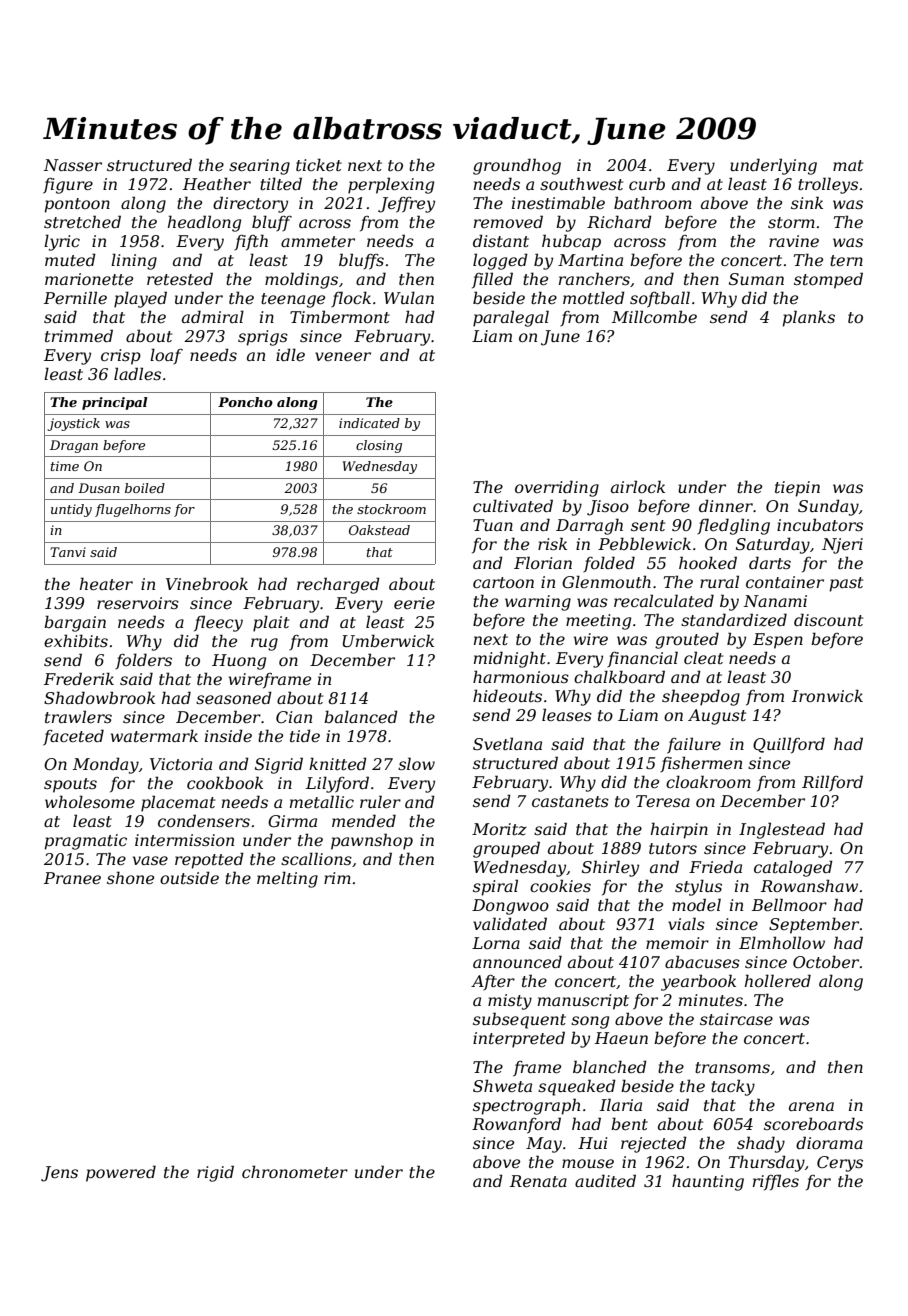  Describe the element at coordinates (121, 357) in the page. I see `crisp` at that location.
